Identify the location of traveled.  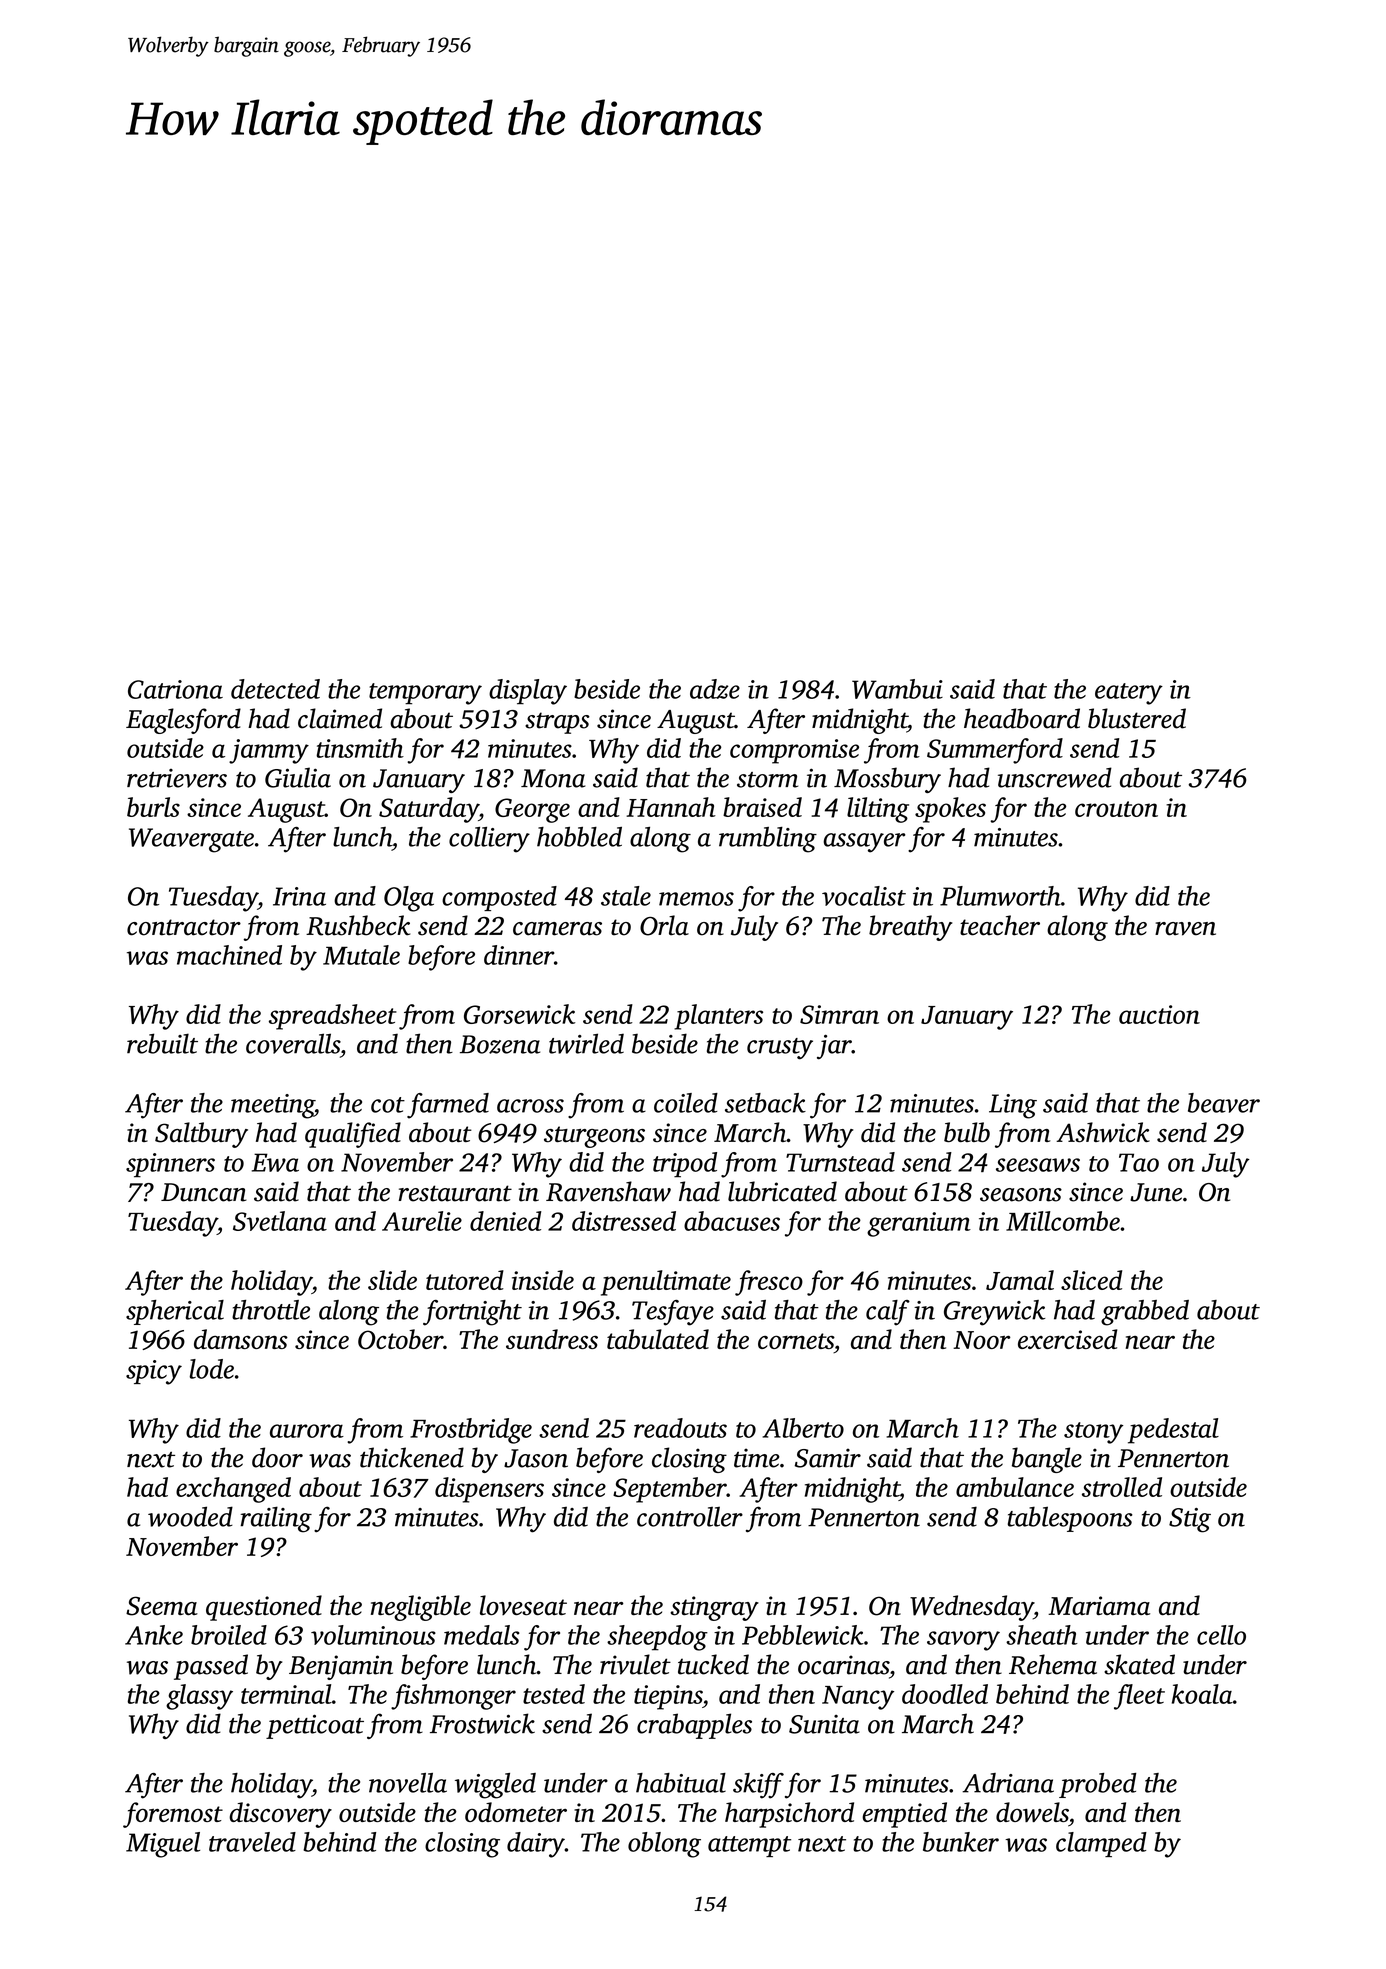
(252, 1842).
